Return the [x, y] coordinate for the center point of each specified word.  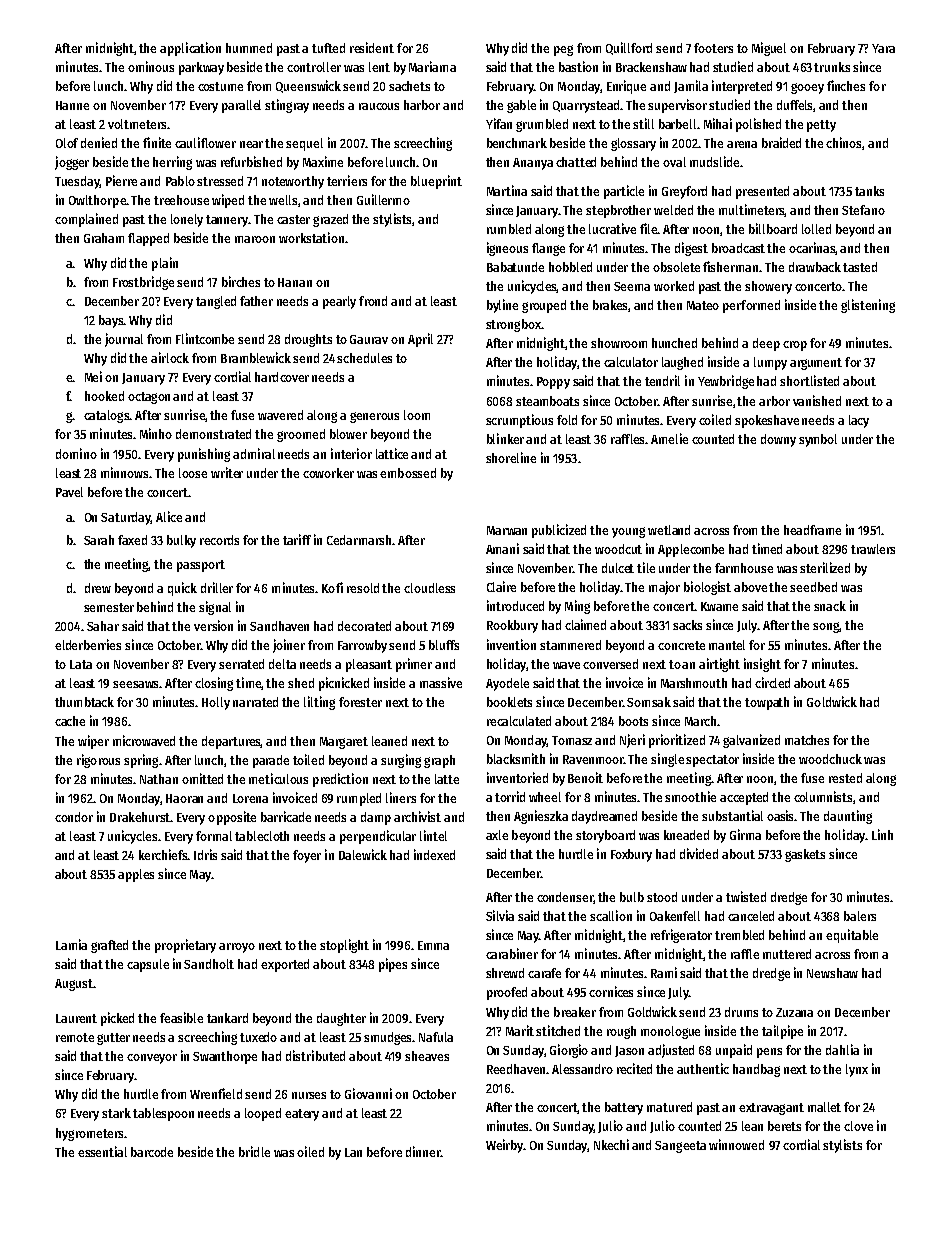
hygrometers [89, 1134]
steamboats [547, 401]
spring [141, 761]
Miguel [769, 49]
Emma [433, 945]
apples [136, 875]
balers [860, 916]
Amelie [669, 438]
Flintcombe [205, 338]
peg [563, 50]
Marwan [507, 530]
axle [497, 835]
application [190, 49]
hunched [674, 343]
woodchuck [830, 759]
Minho [156, 433]
